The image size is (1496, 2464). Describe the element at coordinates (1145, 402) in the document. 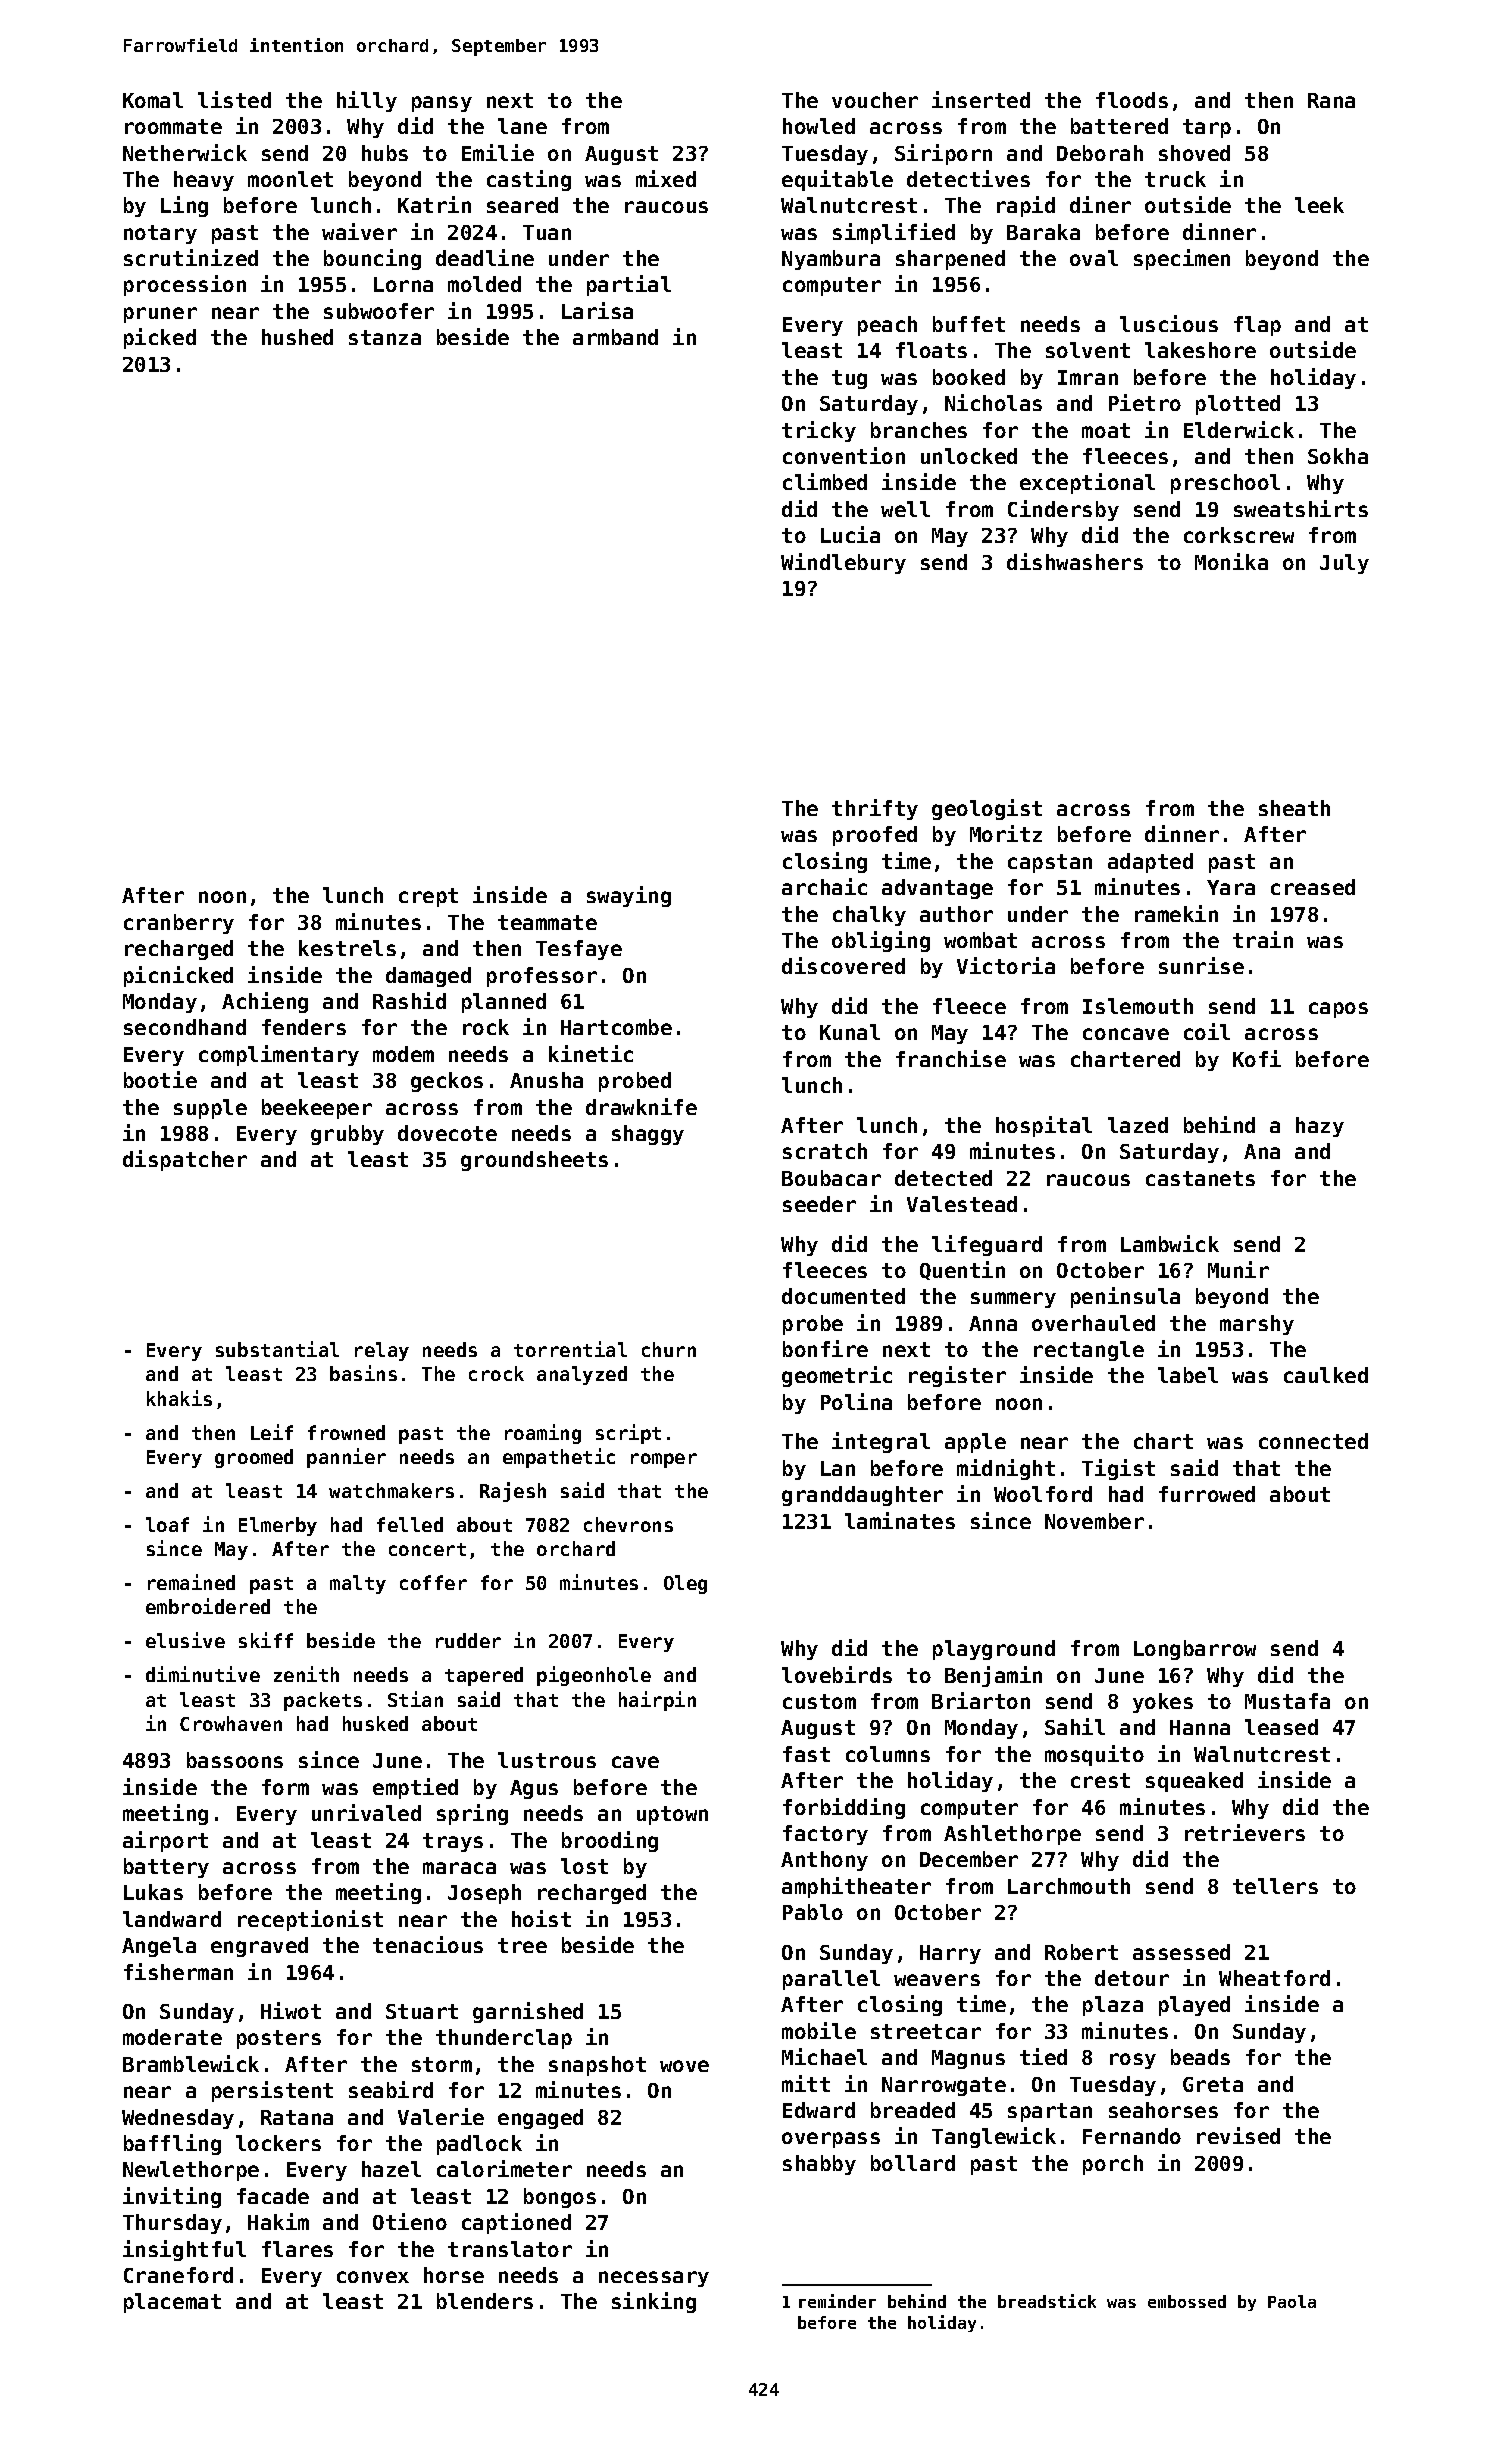

I see `Pietro` at that location.
